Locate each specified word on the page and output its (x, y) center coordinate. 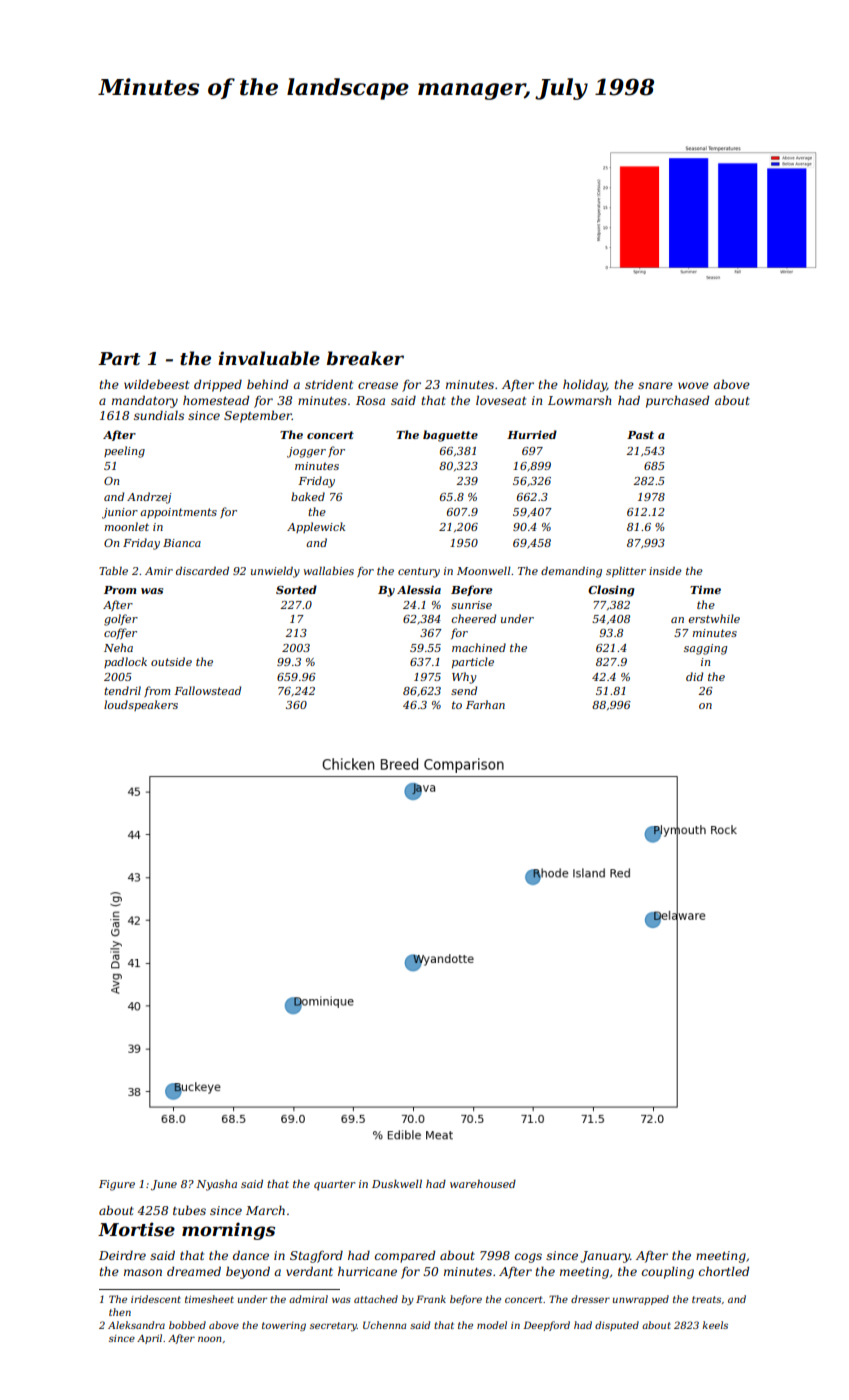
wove (693, 385)
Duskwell (397, 1184)
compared (405, 1256)
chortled (724, 1271)
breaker (365, 358)
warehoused (483, 1184)
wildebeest (156, 384)
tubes (189, 1210)
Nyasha (216, 1185)
